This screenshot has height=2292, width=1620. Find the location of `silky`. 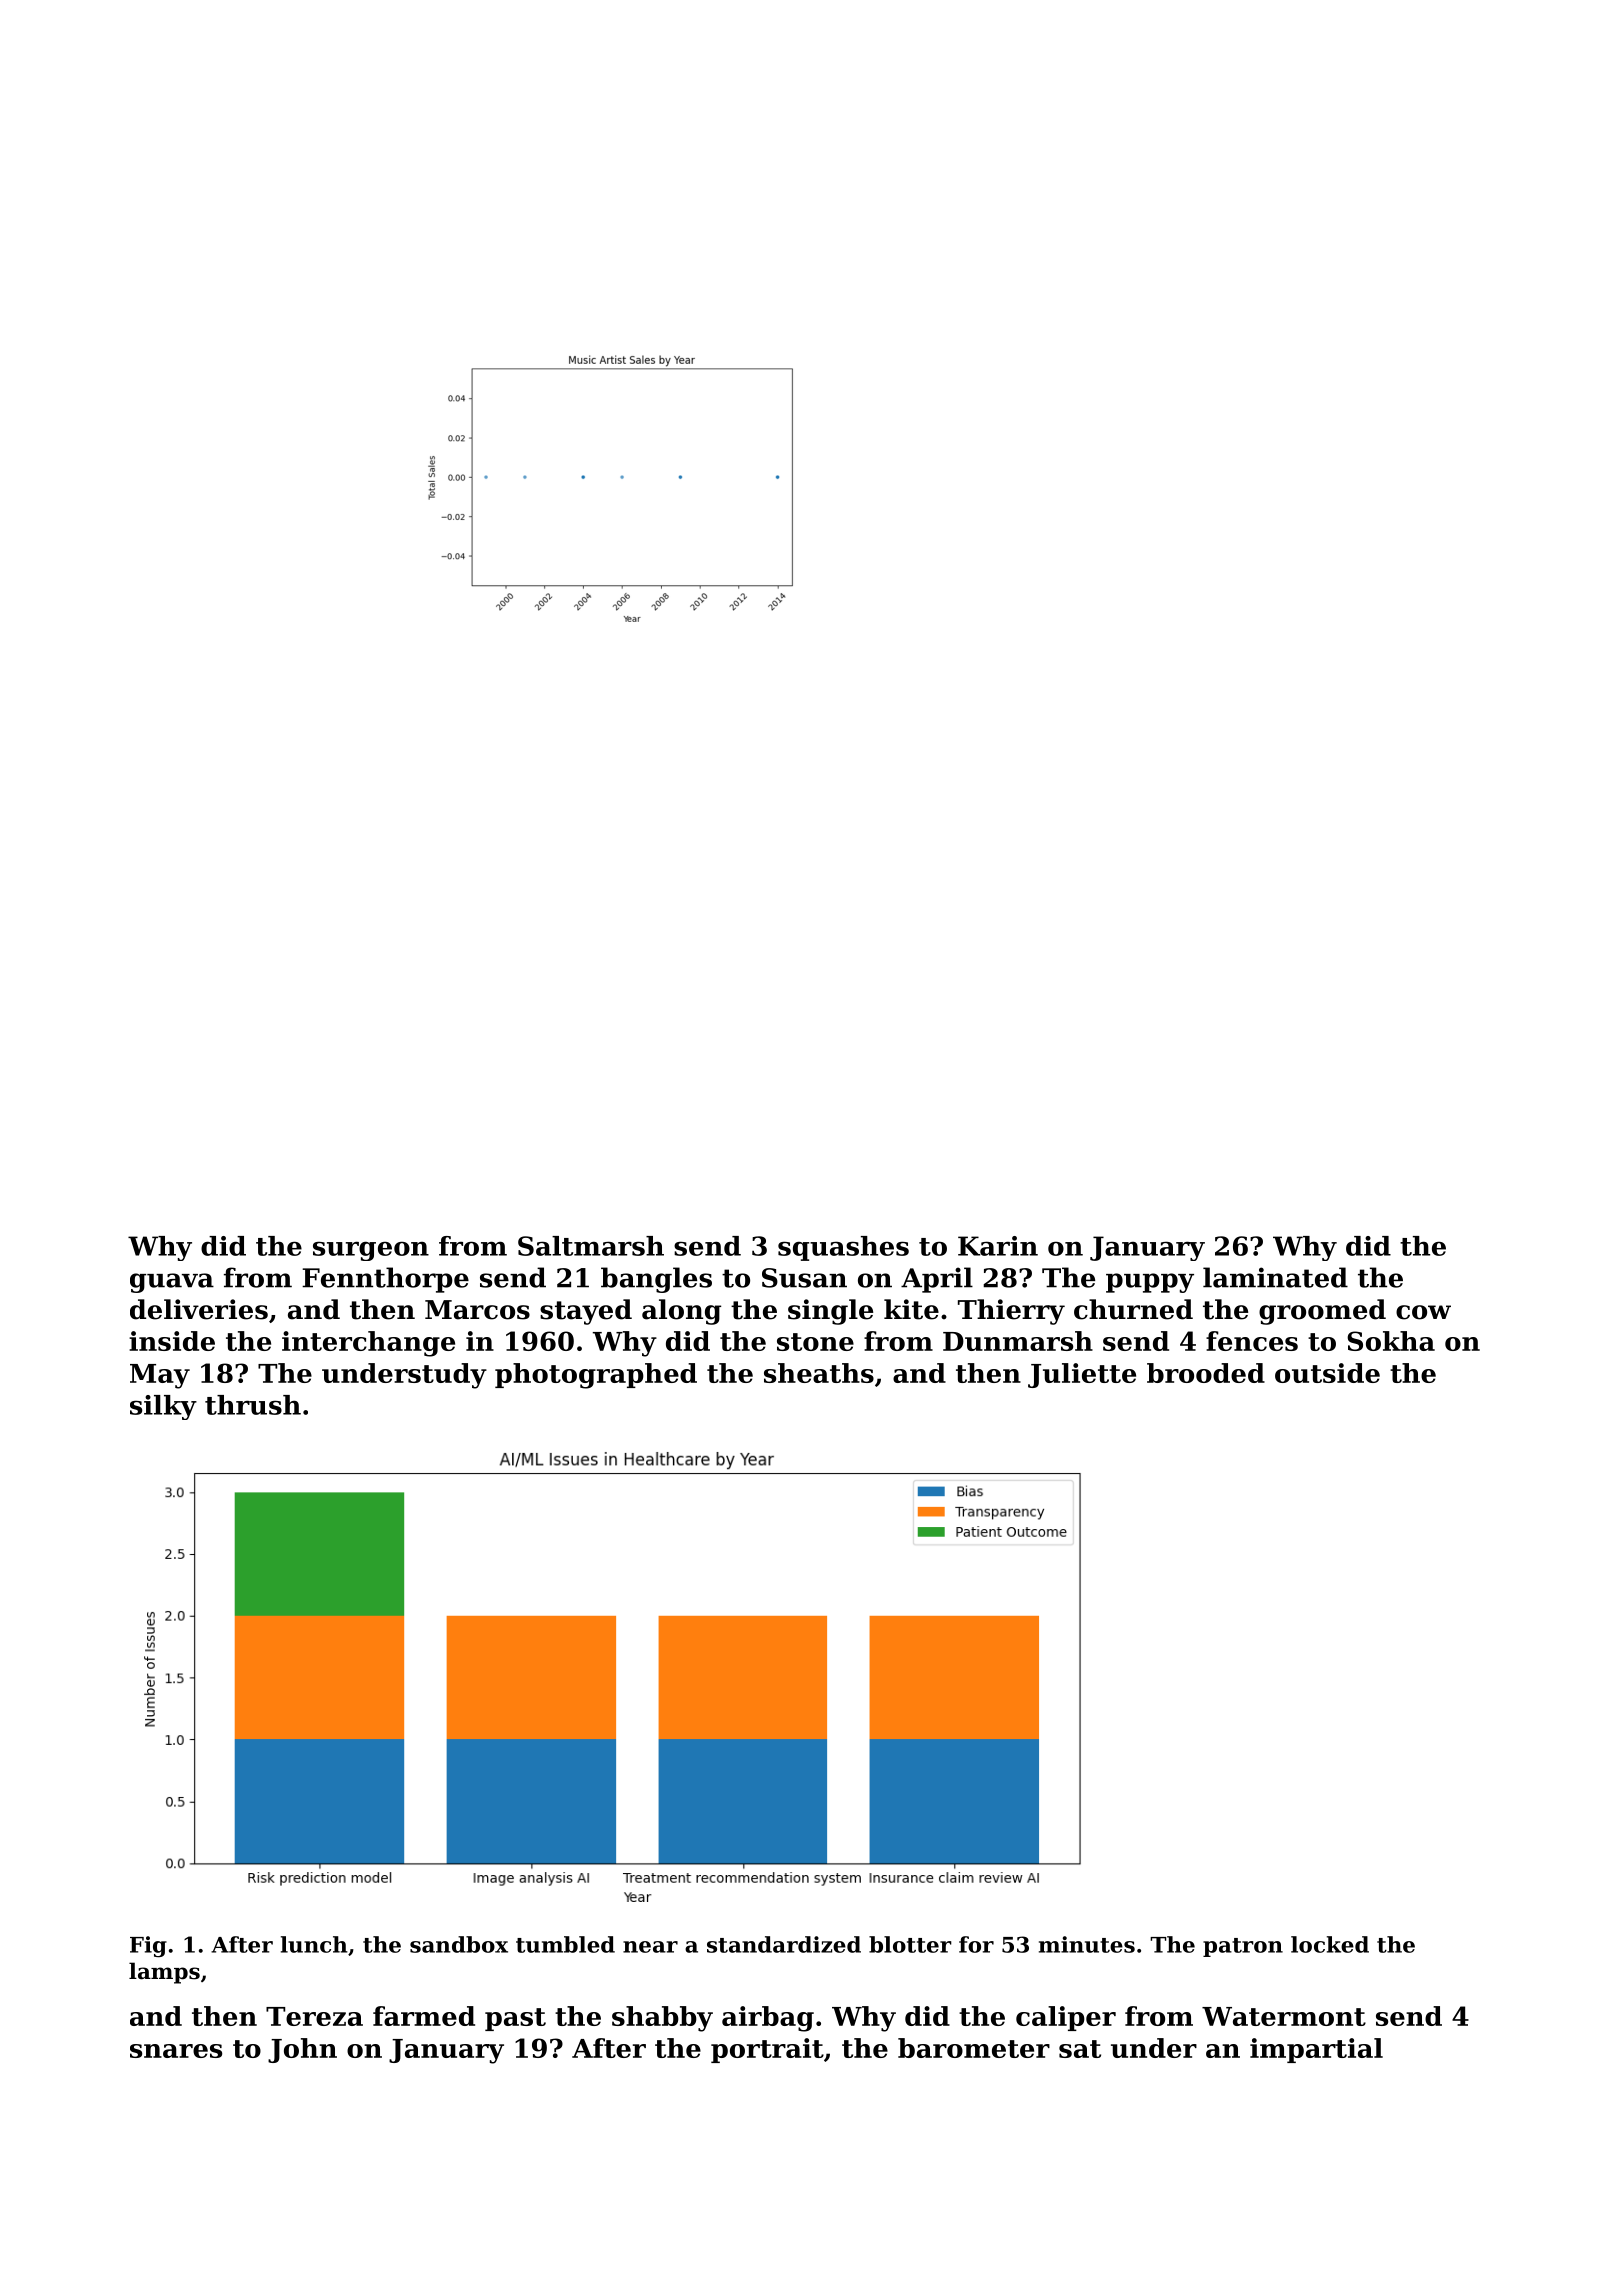

silky is located at coordinates (163, 1407).
